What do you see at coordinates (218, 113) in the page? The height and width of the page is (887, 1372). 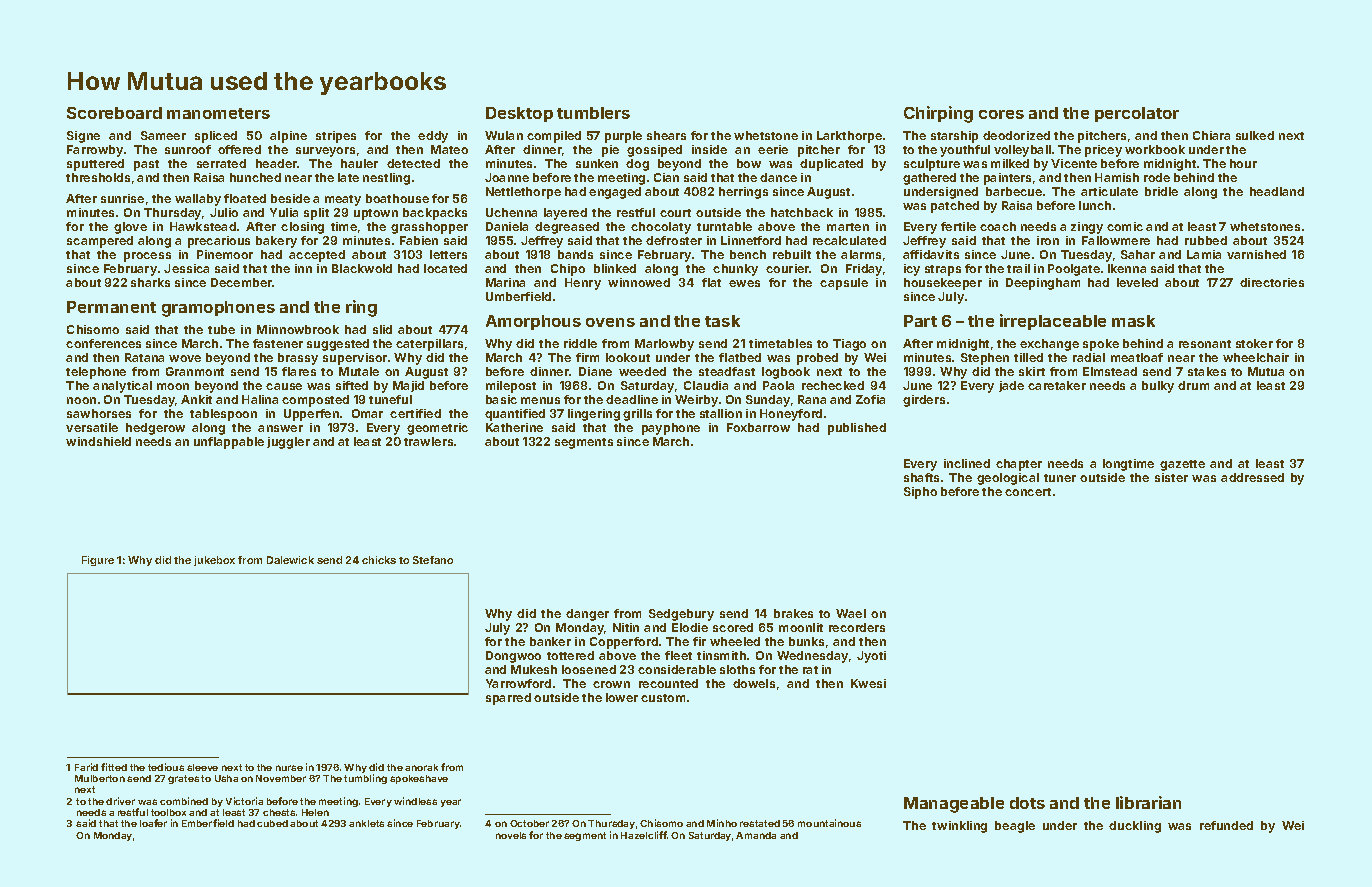 I see `manometers` at bounding box center [218, 113].
